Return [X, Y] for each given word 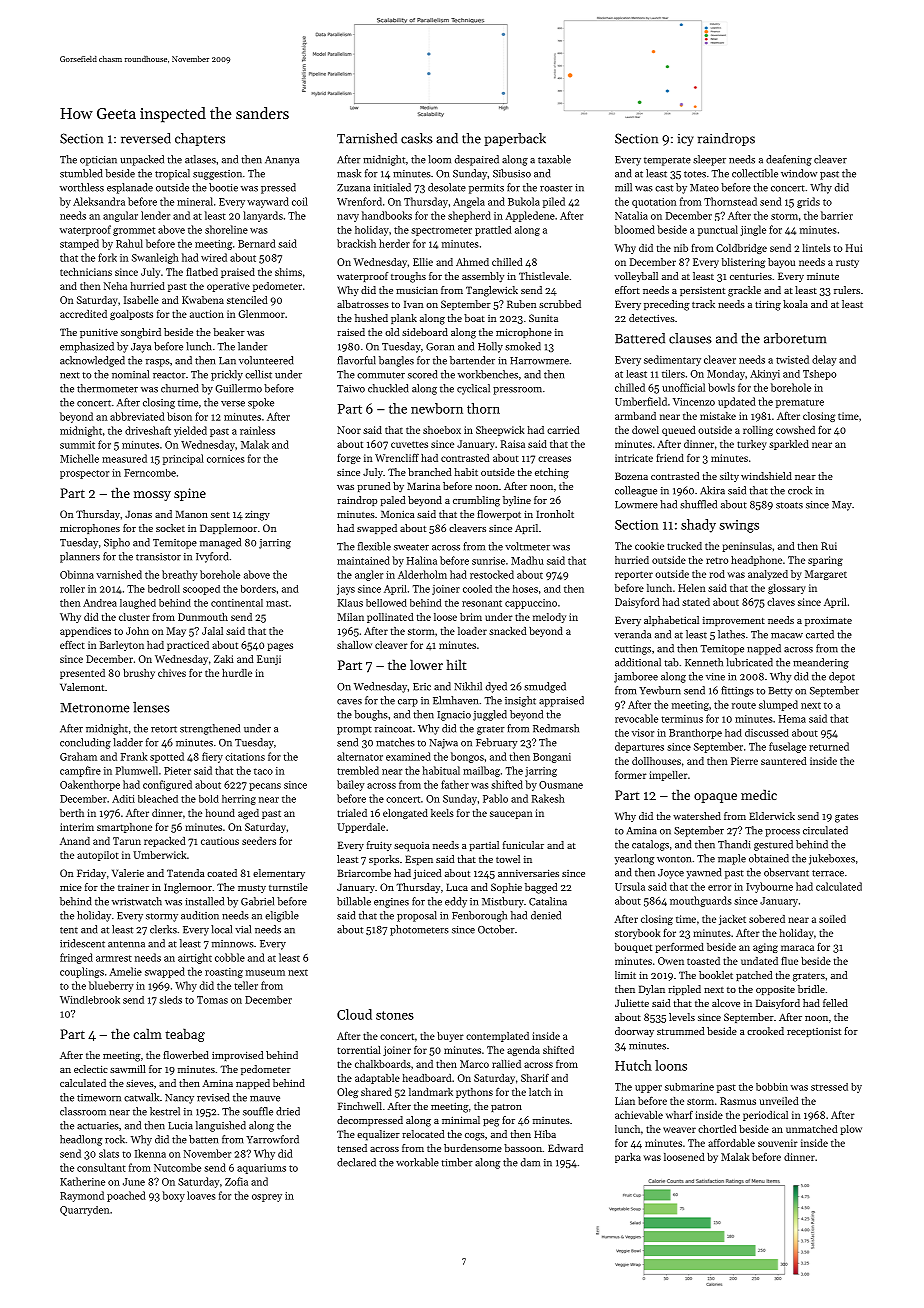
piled [554, 202]
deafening [789, 160]
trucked [684, 546]
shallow [354, 645]
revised [213, 1097]
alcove [726, 1003]
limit [625, 975]
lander [253, 346]
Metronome [95, 708]
